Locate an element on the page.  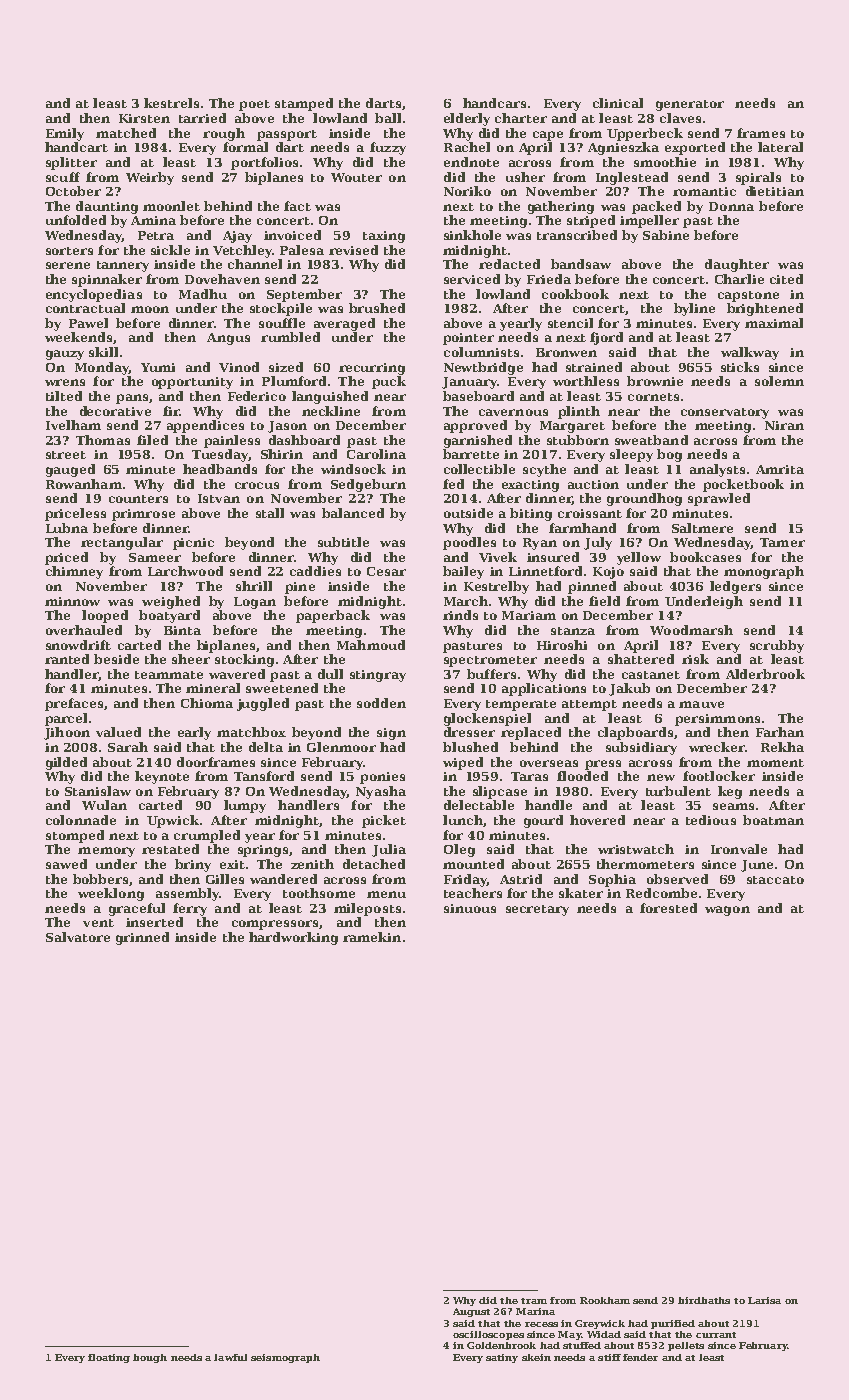
prefaces is located at coordinates (74, 704).
